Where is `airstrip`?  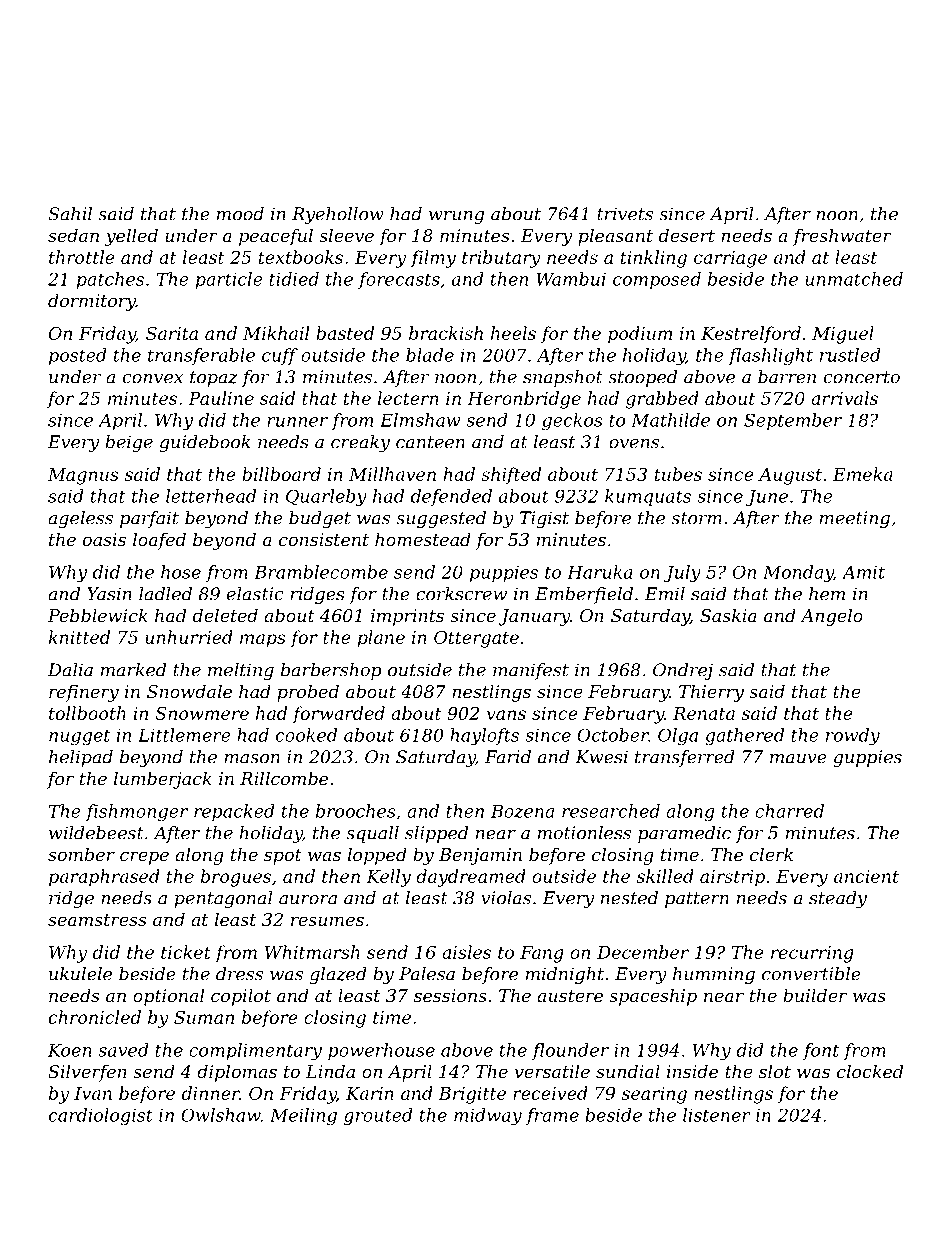
airstrip is located at coordinates (732, 878).
